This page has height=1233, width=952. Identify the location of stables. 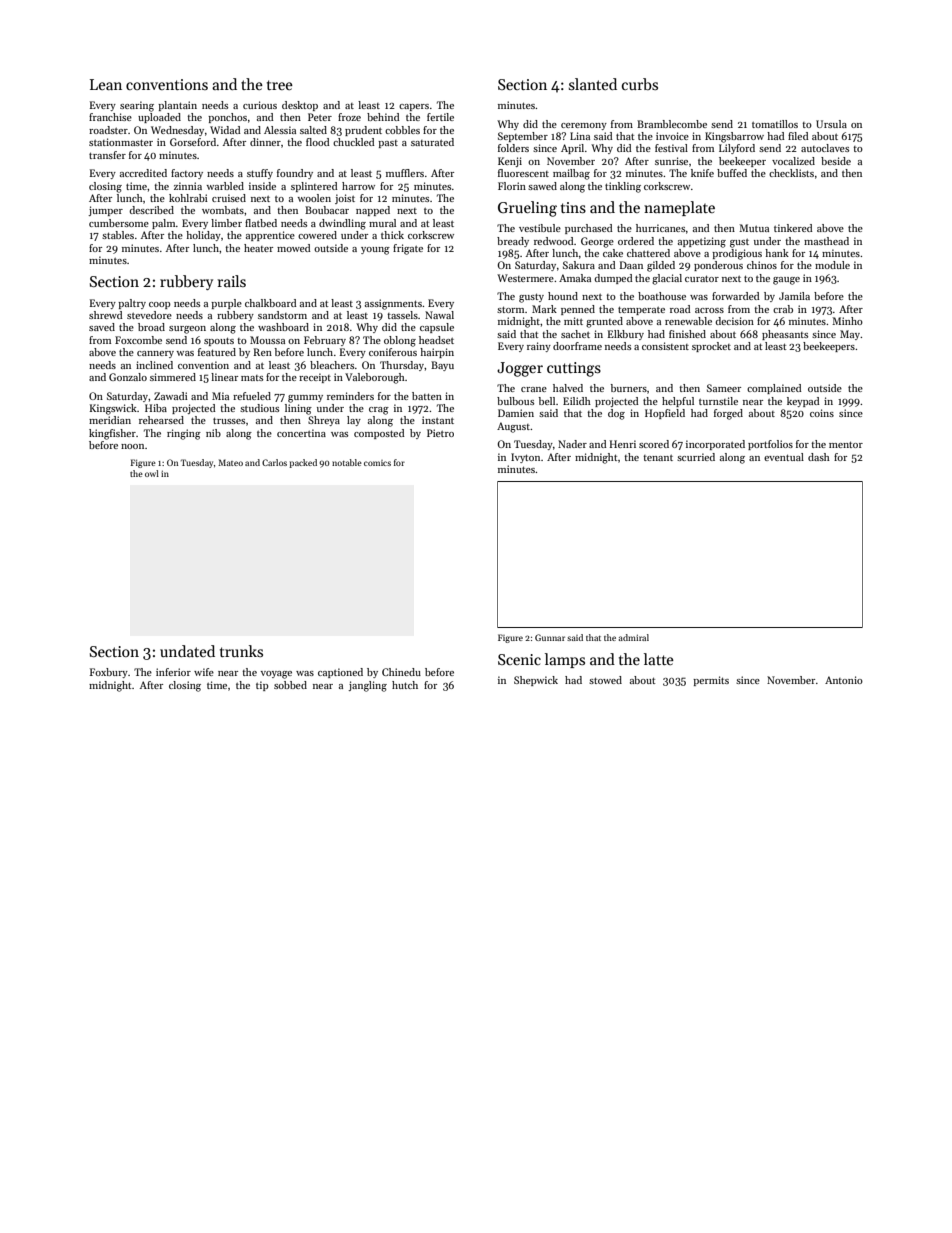
(118, 235).
